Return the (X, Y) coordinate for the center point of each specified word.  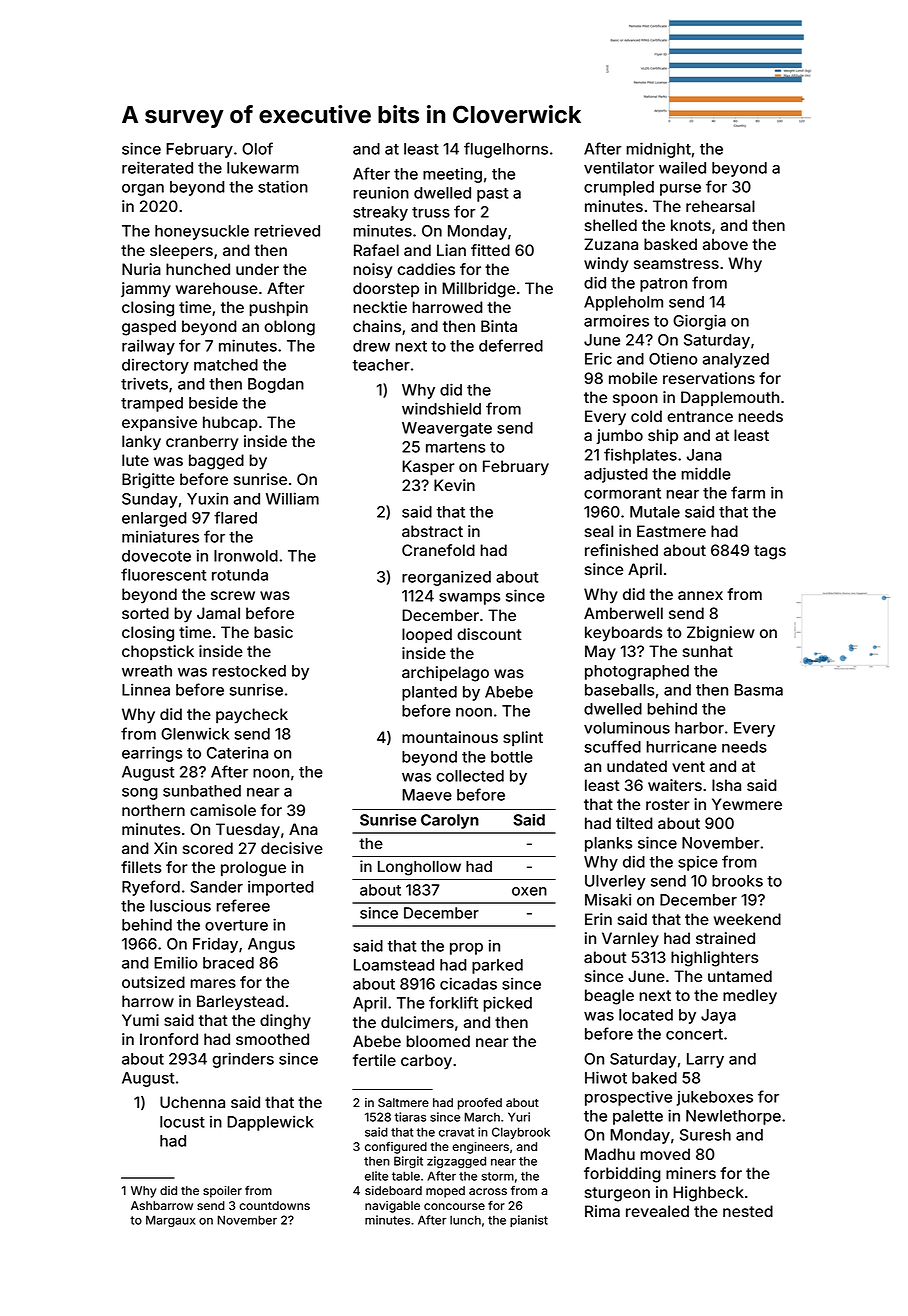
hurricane (681, 746)
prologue (253, 869)
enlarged (154, 519)
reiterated (157, 167)
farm (748, 492)
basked (670, 244)
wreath (147, 671)
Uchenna (192, 1102)
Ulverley (615, 882)
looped (427, 636)
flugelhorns (506, 150)
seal (599, 531)
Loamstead (394, 965)
